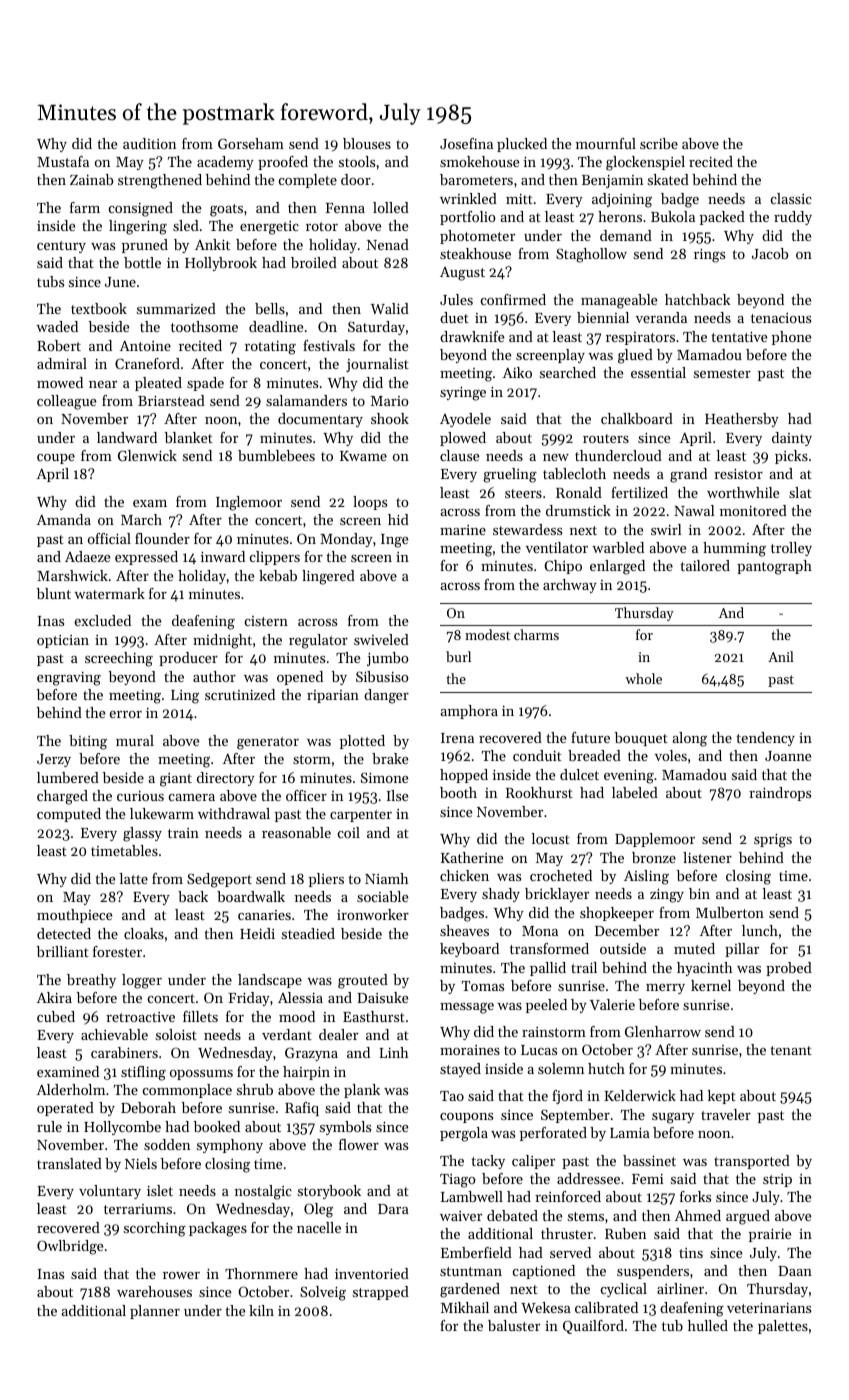 The height and width of the screenshot is (1400, 849). Describe the element at coordinates (386, 696) in the screenshot. I see `danger` at that location.
